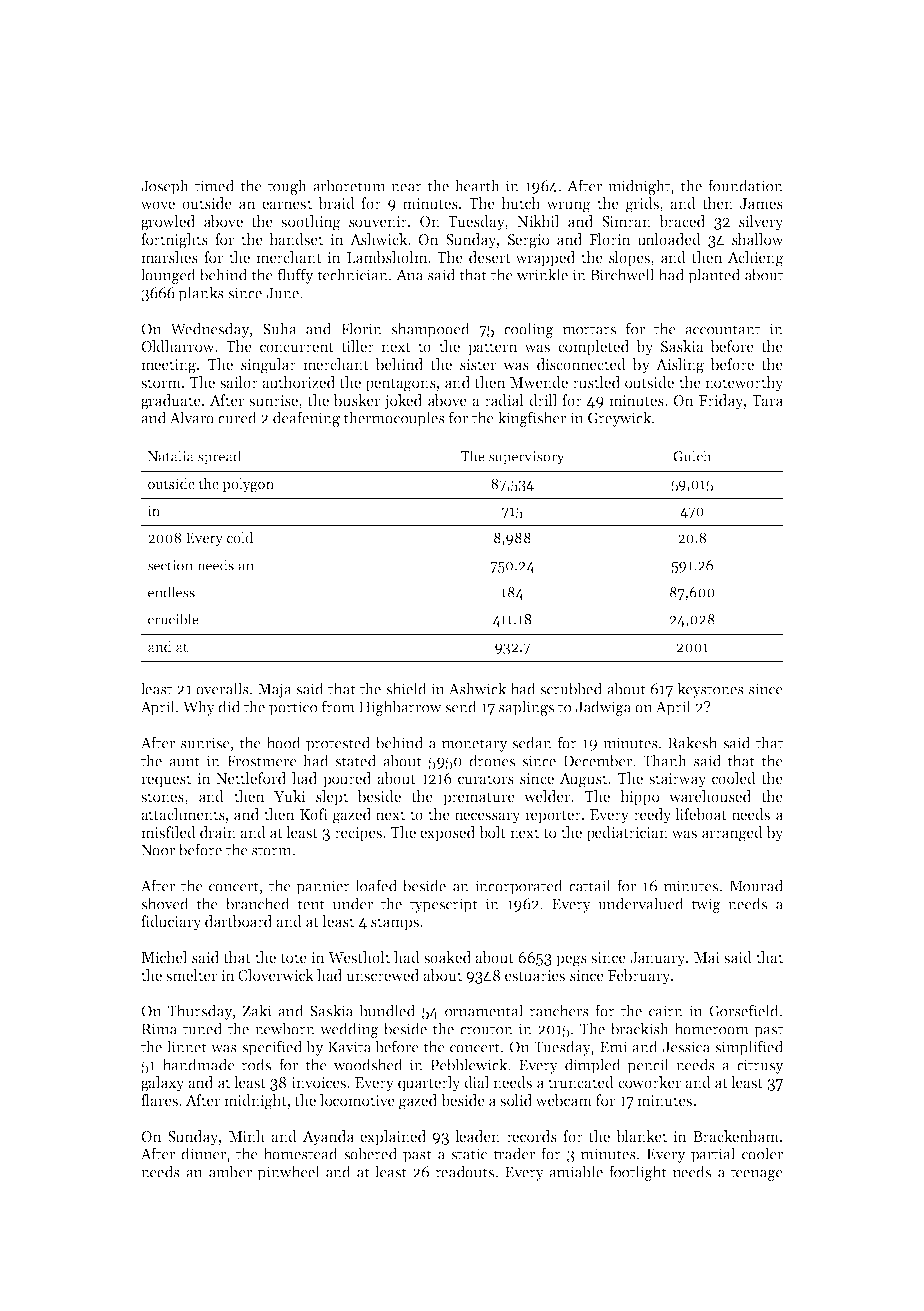  I want to click on cattail, so click(590, 885).
